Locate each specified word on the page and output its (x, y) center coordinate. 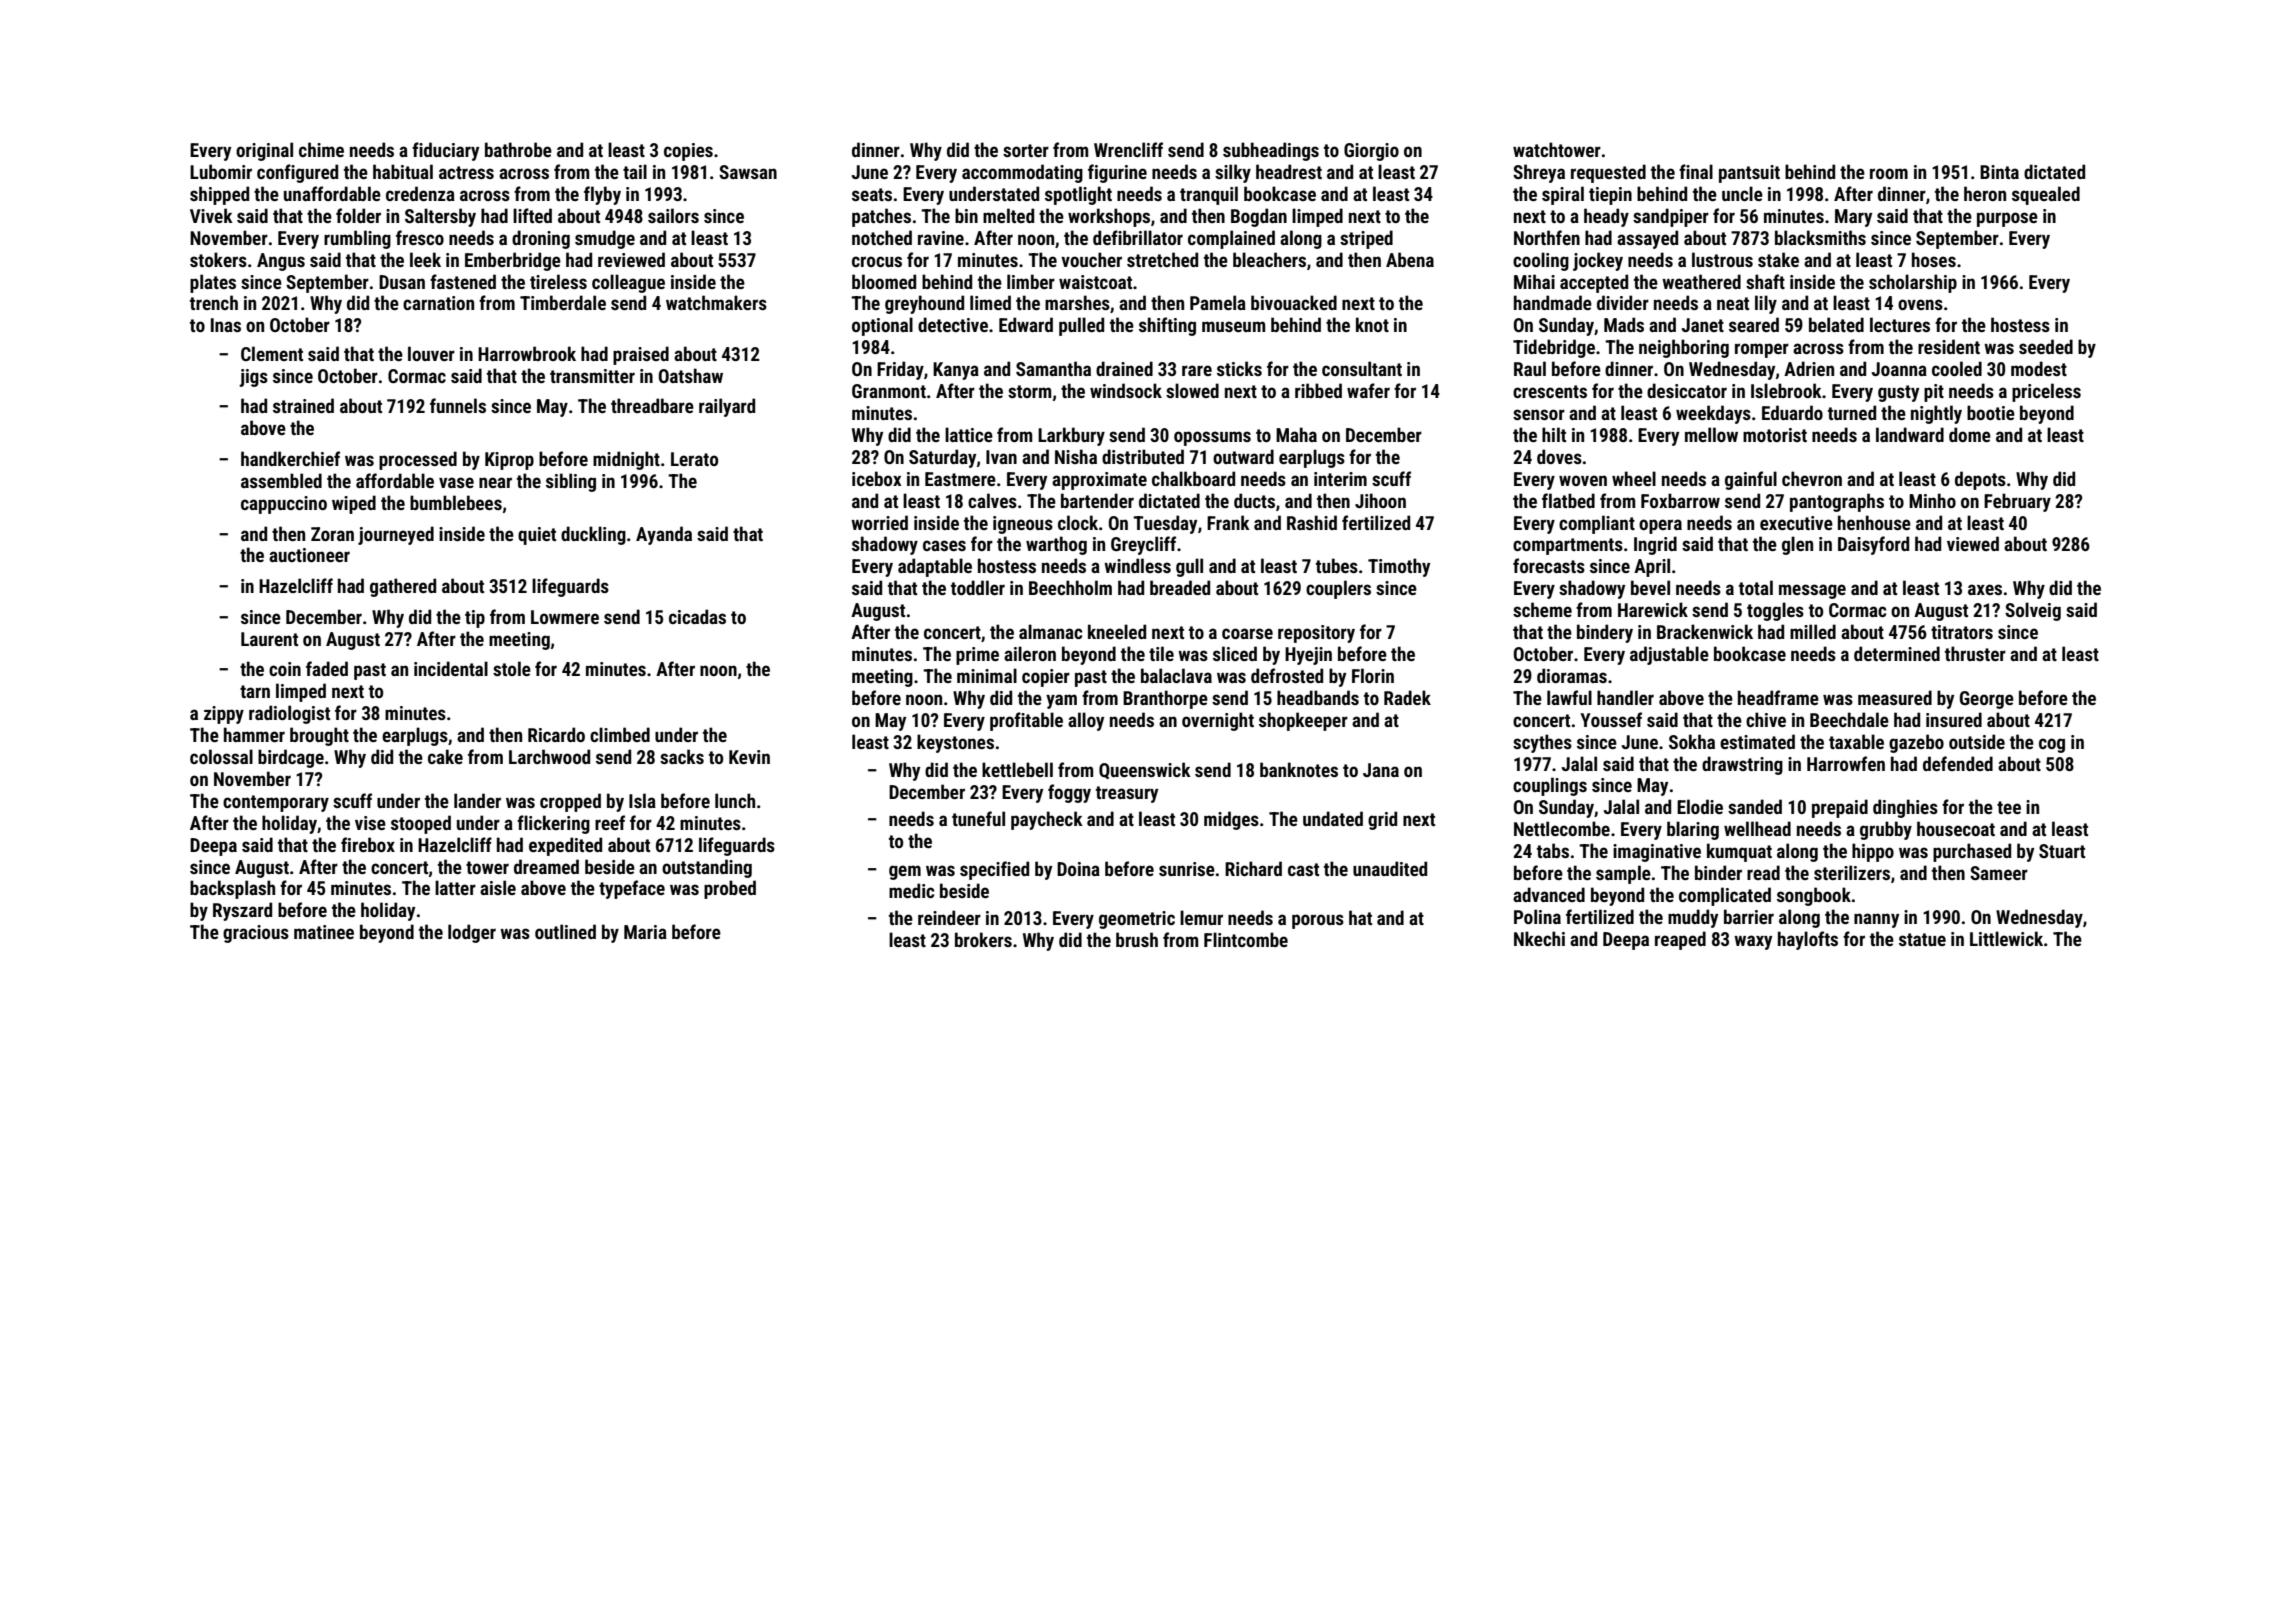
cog (2052, 745)
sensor (1539, 414)
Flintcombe (1246, 939)
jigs (253, 378)
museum (1233, 326)
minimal (987, 675)
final (1696, 171)
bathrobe (518, 149)
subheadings (1271, 151)
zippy (224, 715)
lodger (472, 933)
